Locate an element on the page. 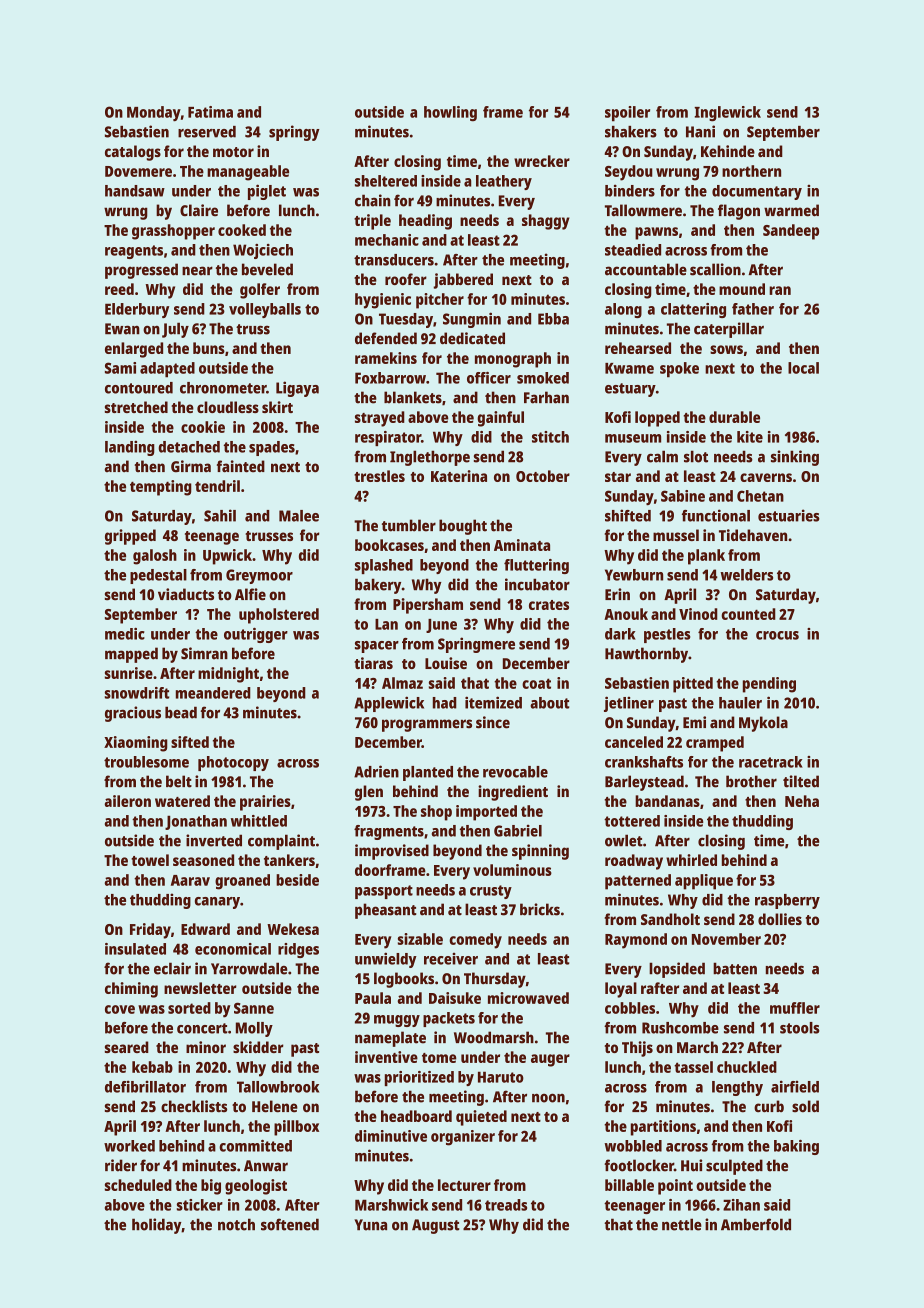  November is located at coordinates (726, 939).
